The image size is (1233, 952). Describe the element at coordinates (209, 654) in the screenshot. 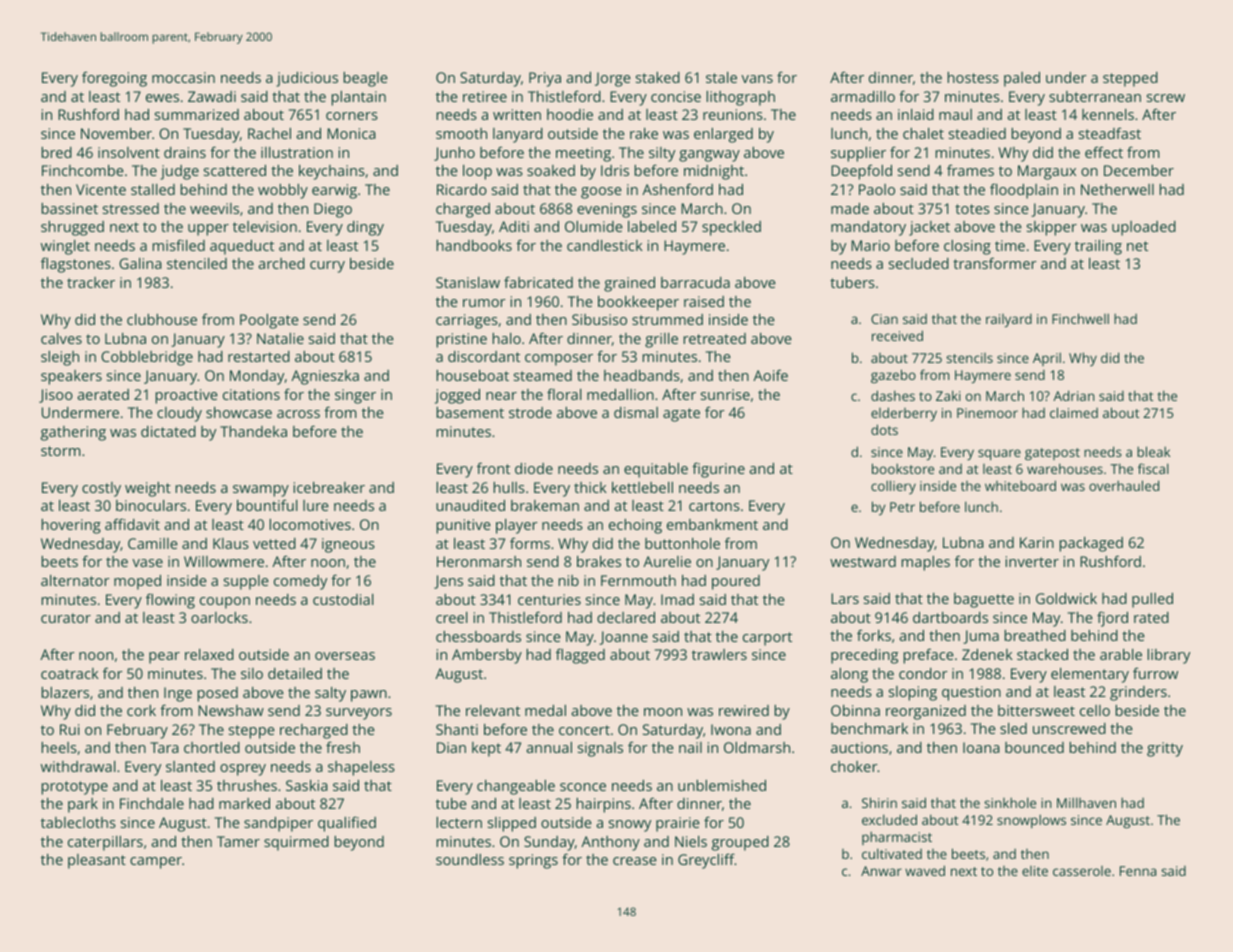

I see `relaxed` at that location.
